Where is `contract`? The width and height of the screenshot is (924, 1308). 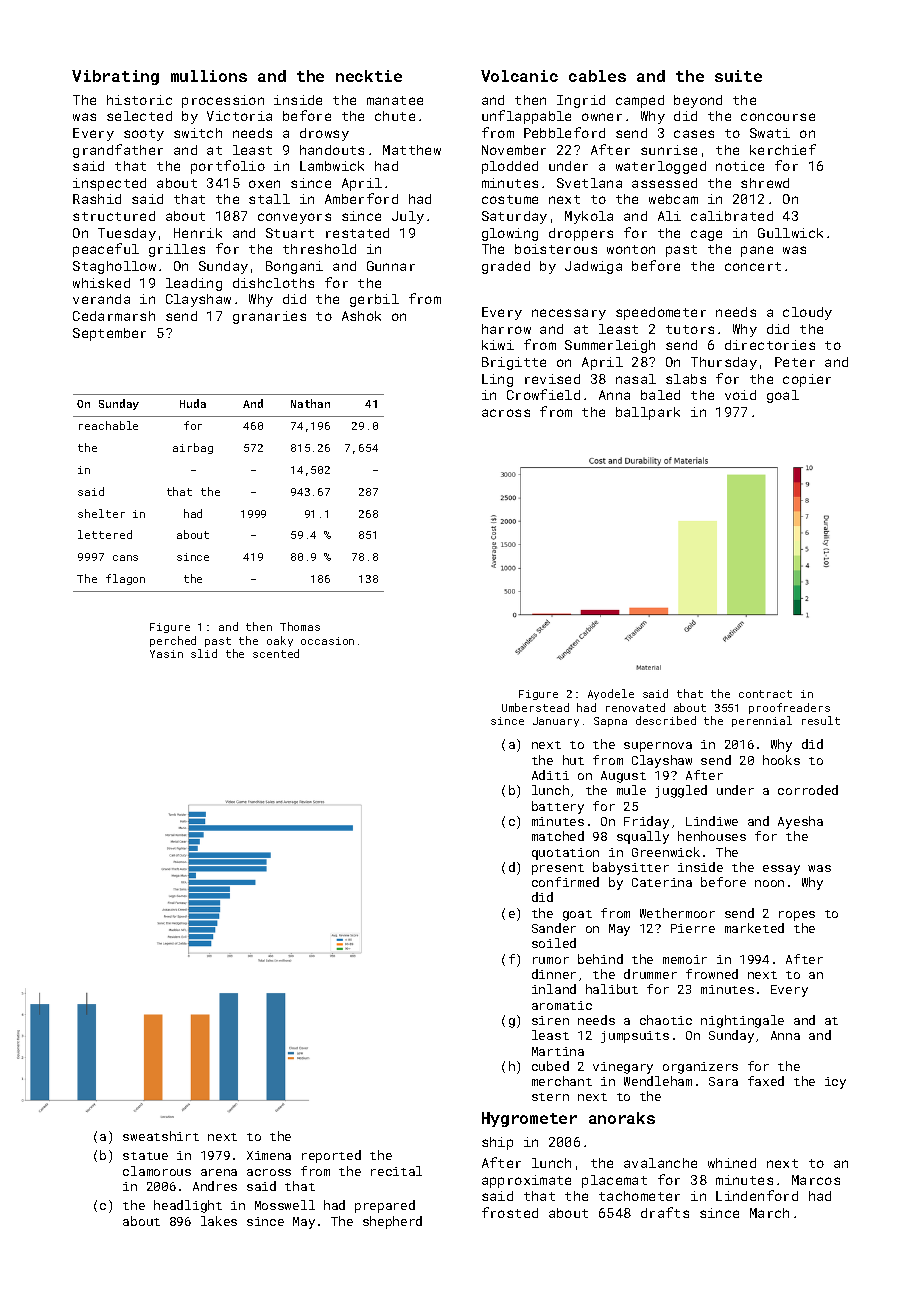
contract is located at coordinates (765, 694).
